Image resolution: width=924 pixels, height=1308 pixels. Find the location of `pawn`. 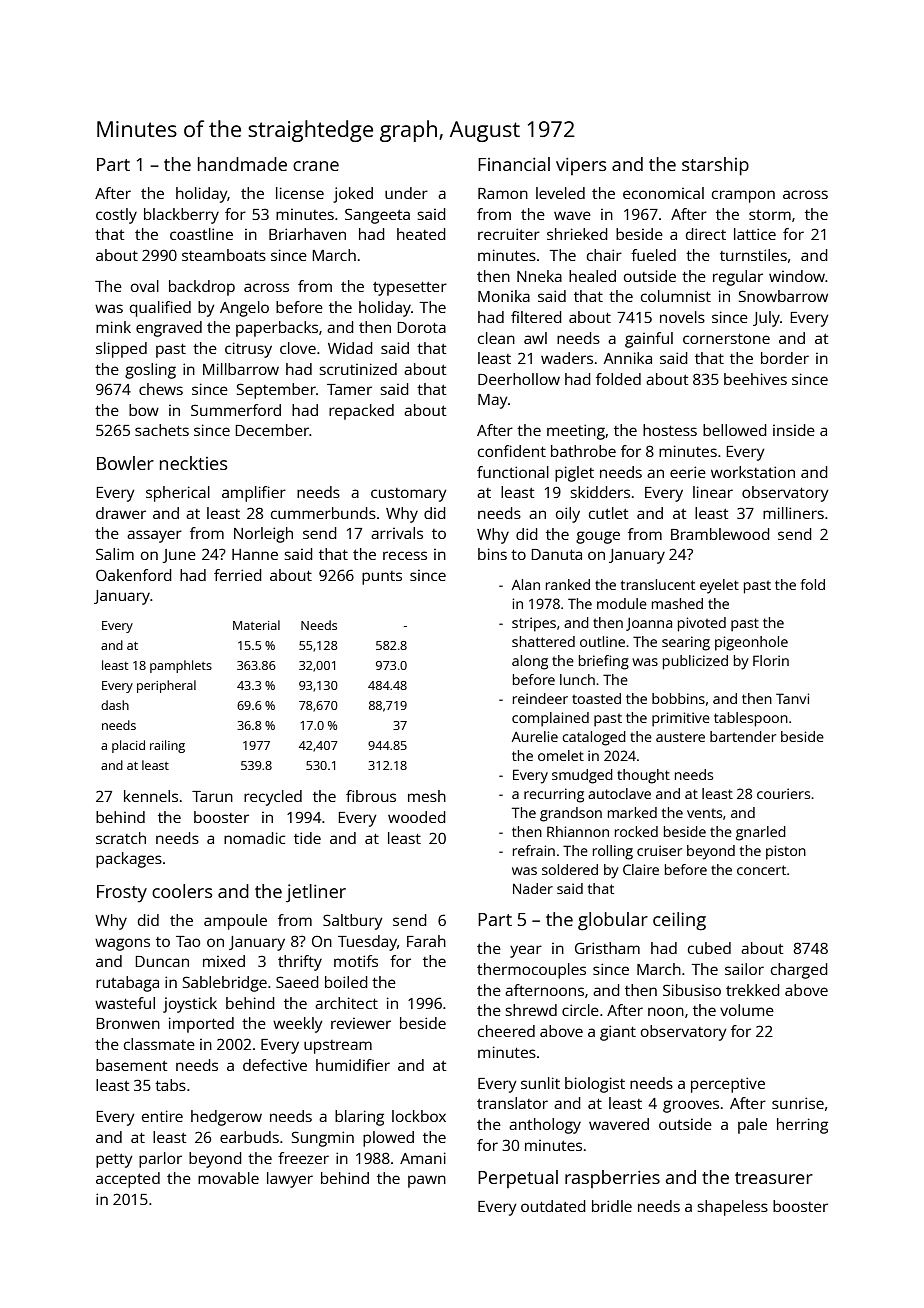

pawn is located at coordinates (427, 1181).
